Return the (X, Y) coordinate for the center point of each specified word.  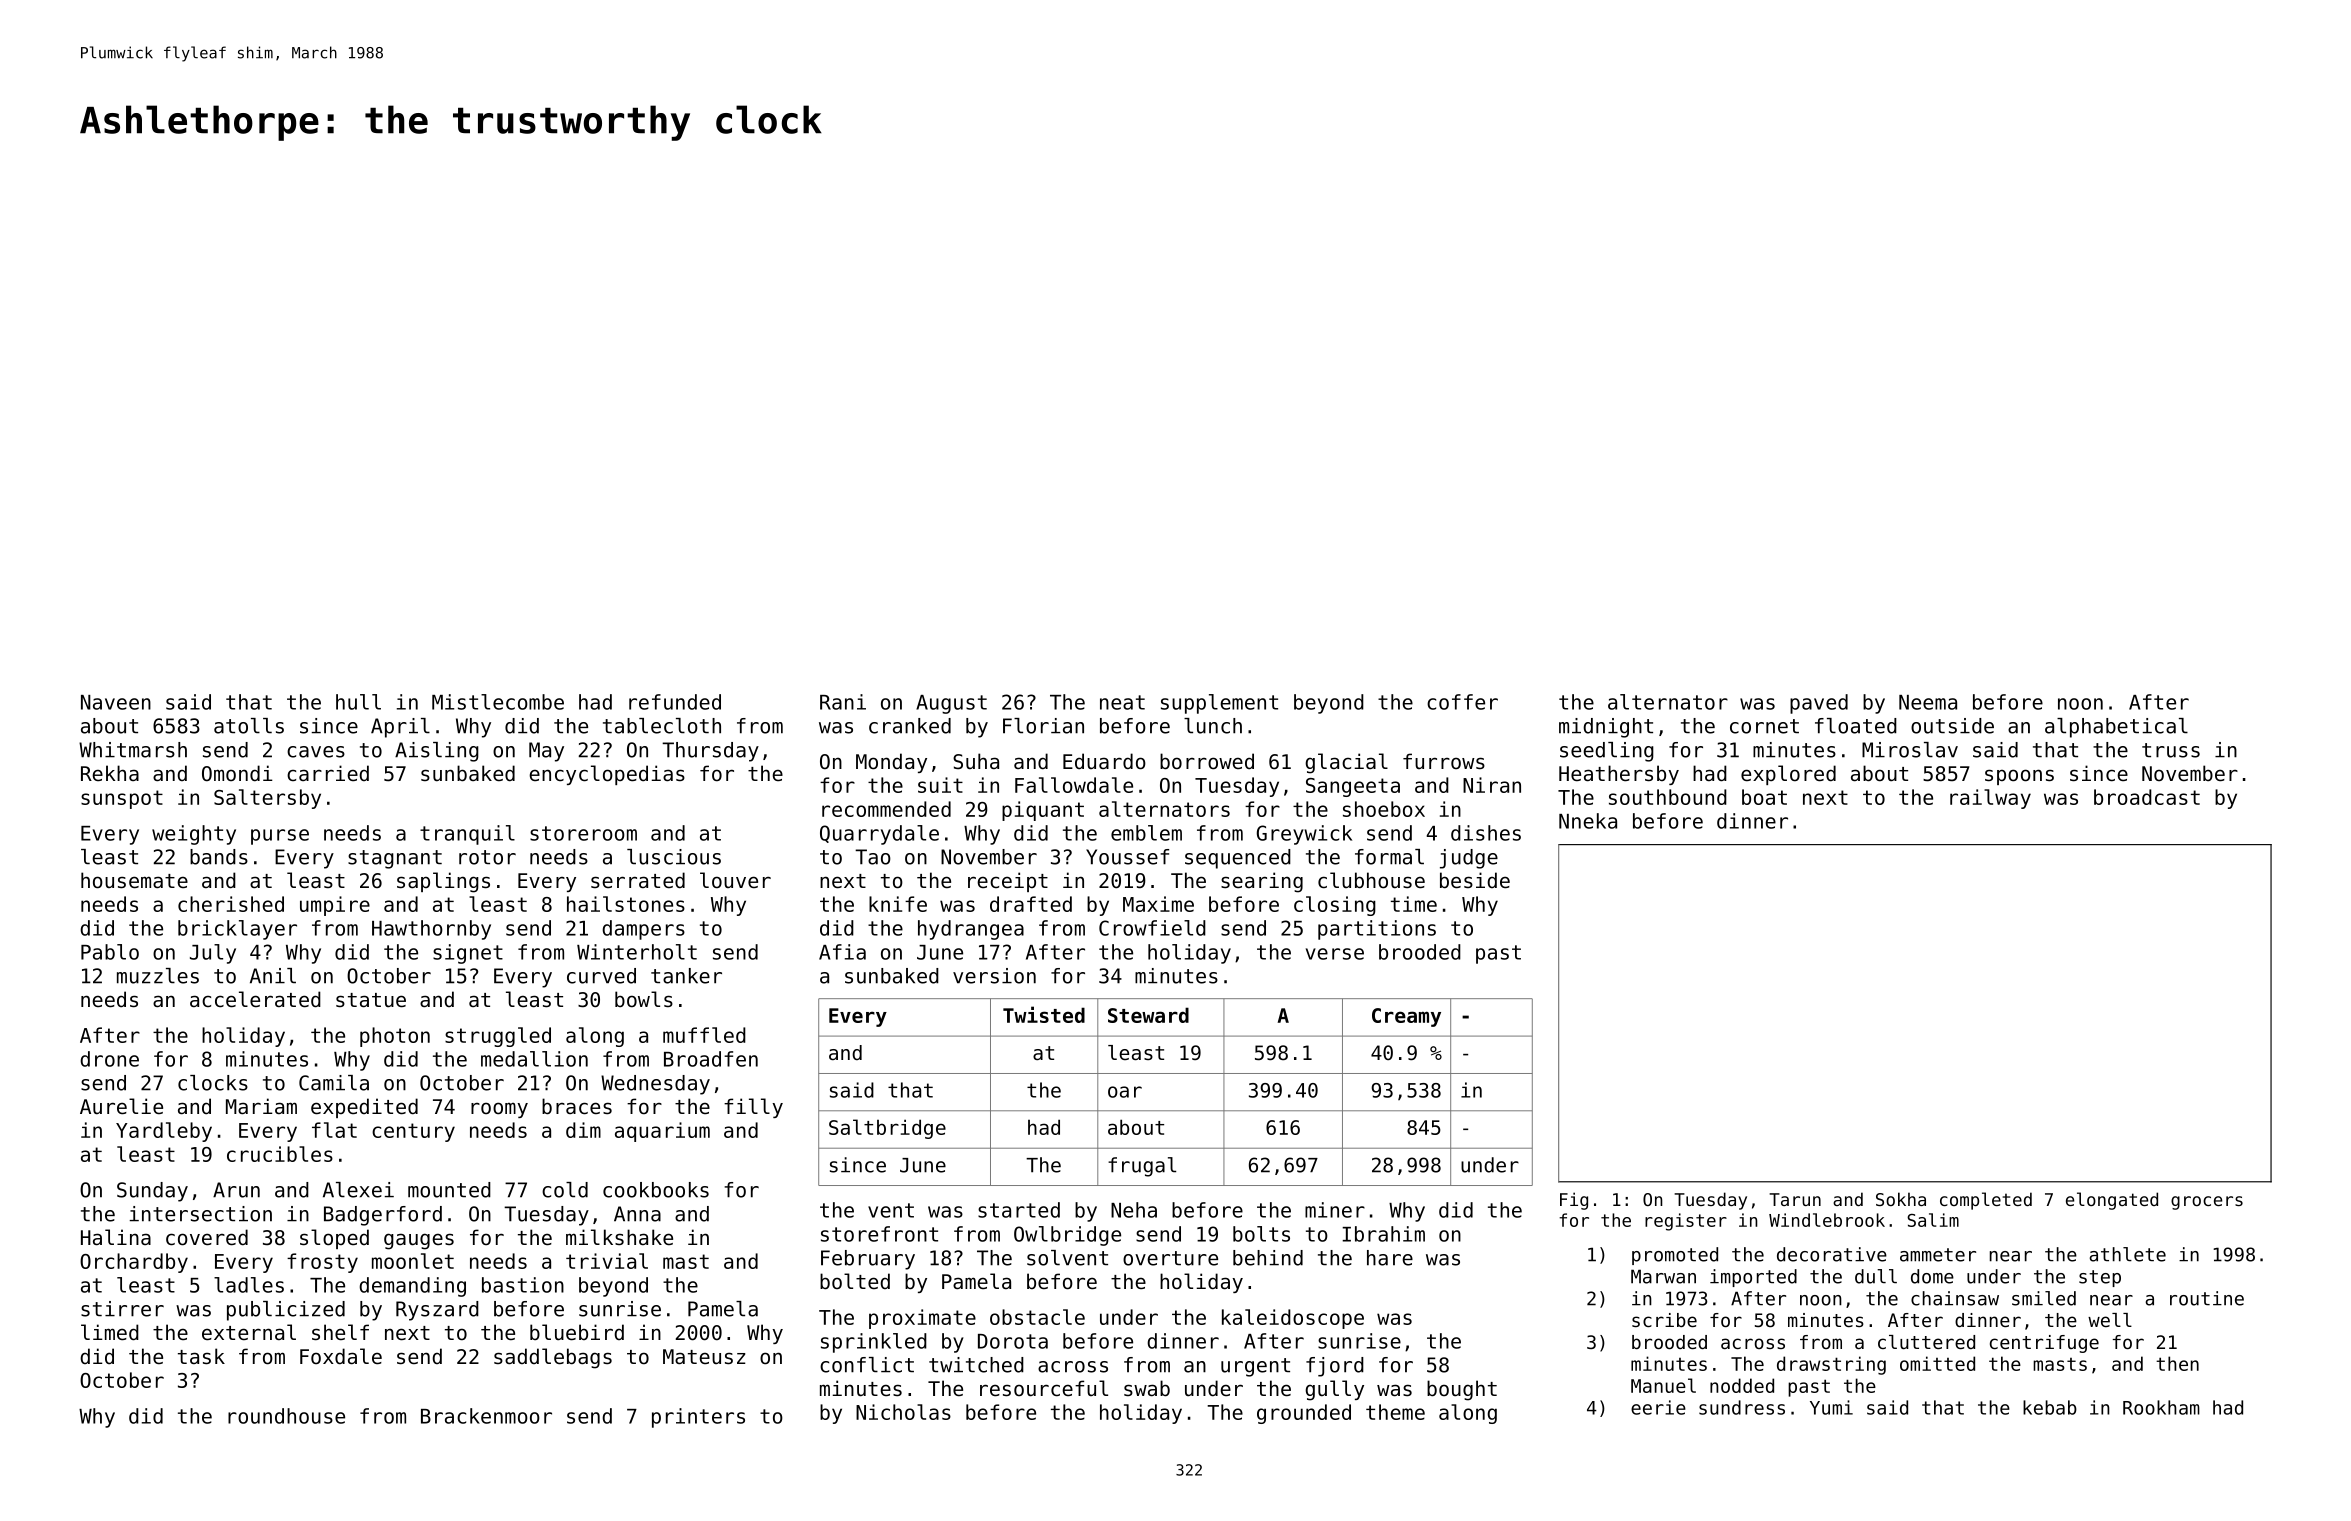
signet (468, 954)
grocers (2207, 1203)
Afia (842, 952)
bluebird (577, 1332)
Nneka (1588, 821)
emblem (1146, 833)
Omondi (237, 773)
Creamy (1406, 1017)
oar (1125, 1092)
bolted (855, 1281)
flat (334, 1130)
